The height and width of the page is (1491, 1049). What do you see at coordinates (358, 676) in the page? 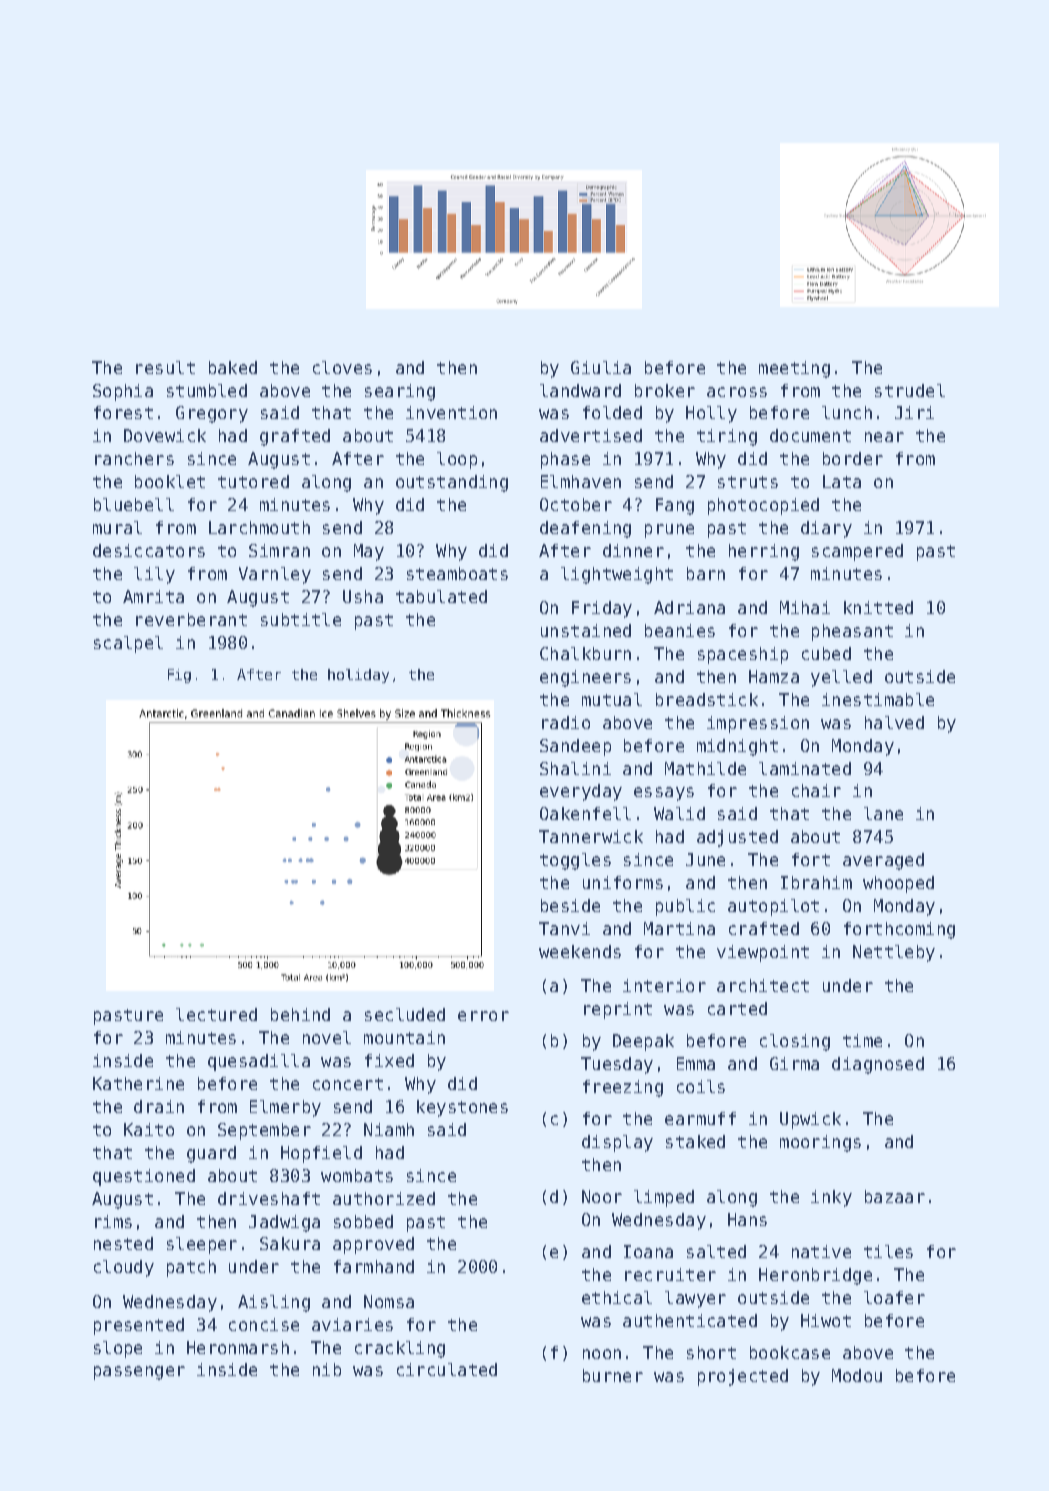
I see `holiday` at bounding box center [358, 676].
